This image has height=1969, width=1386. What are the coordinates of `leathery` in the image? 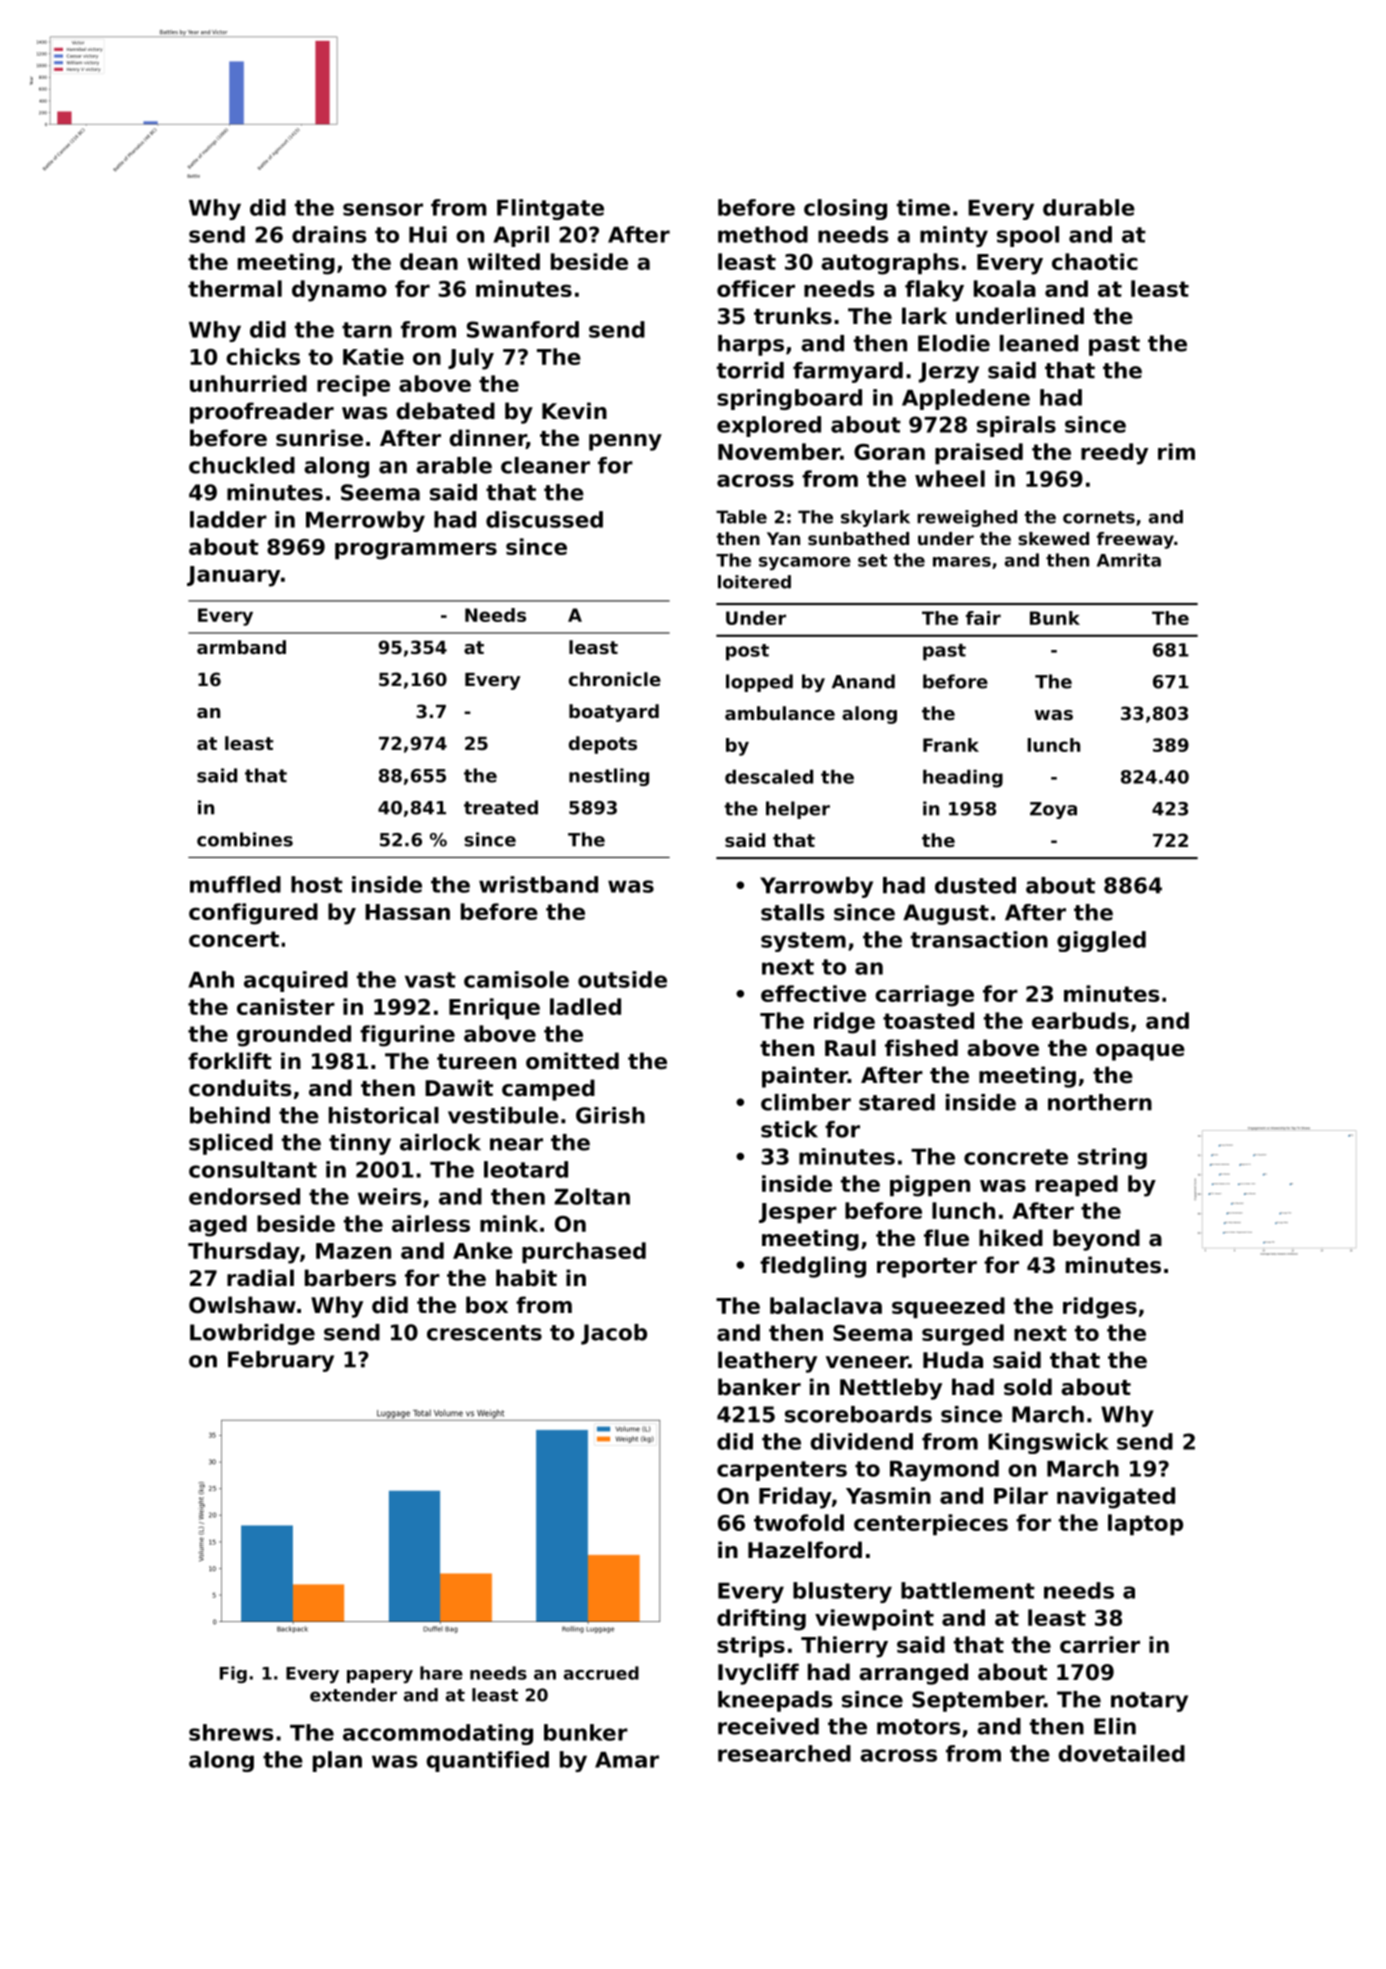 It's located at (767, 1362).
